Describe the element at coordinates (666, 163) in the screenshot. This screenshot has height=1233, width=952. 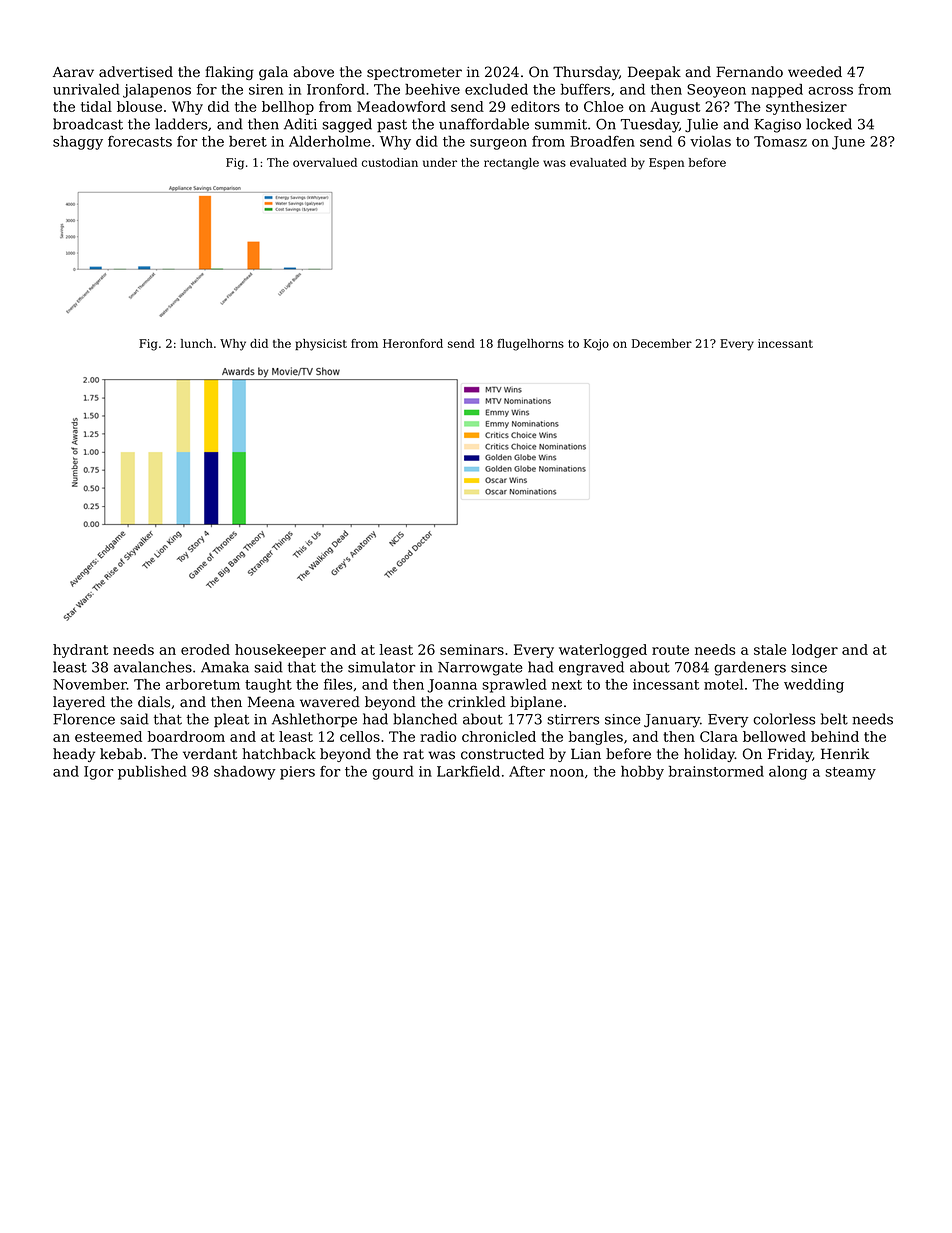
I see `Espen` at that location.
